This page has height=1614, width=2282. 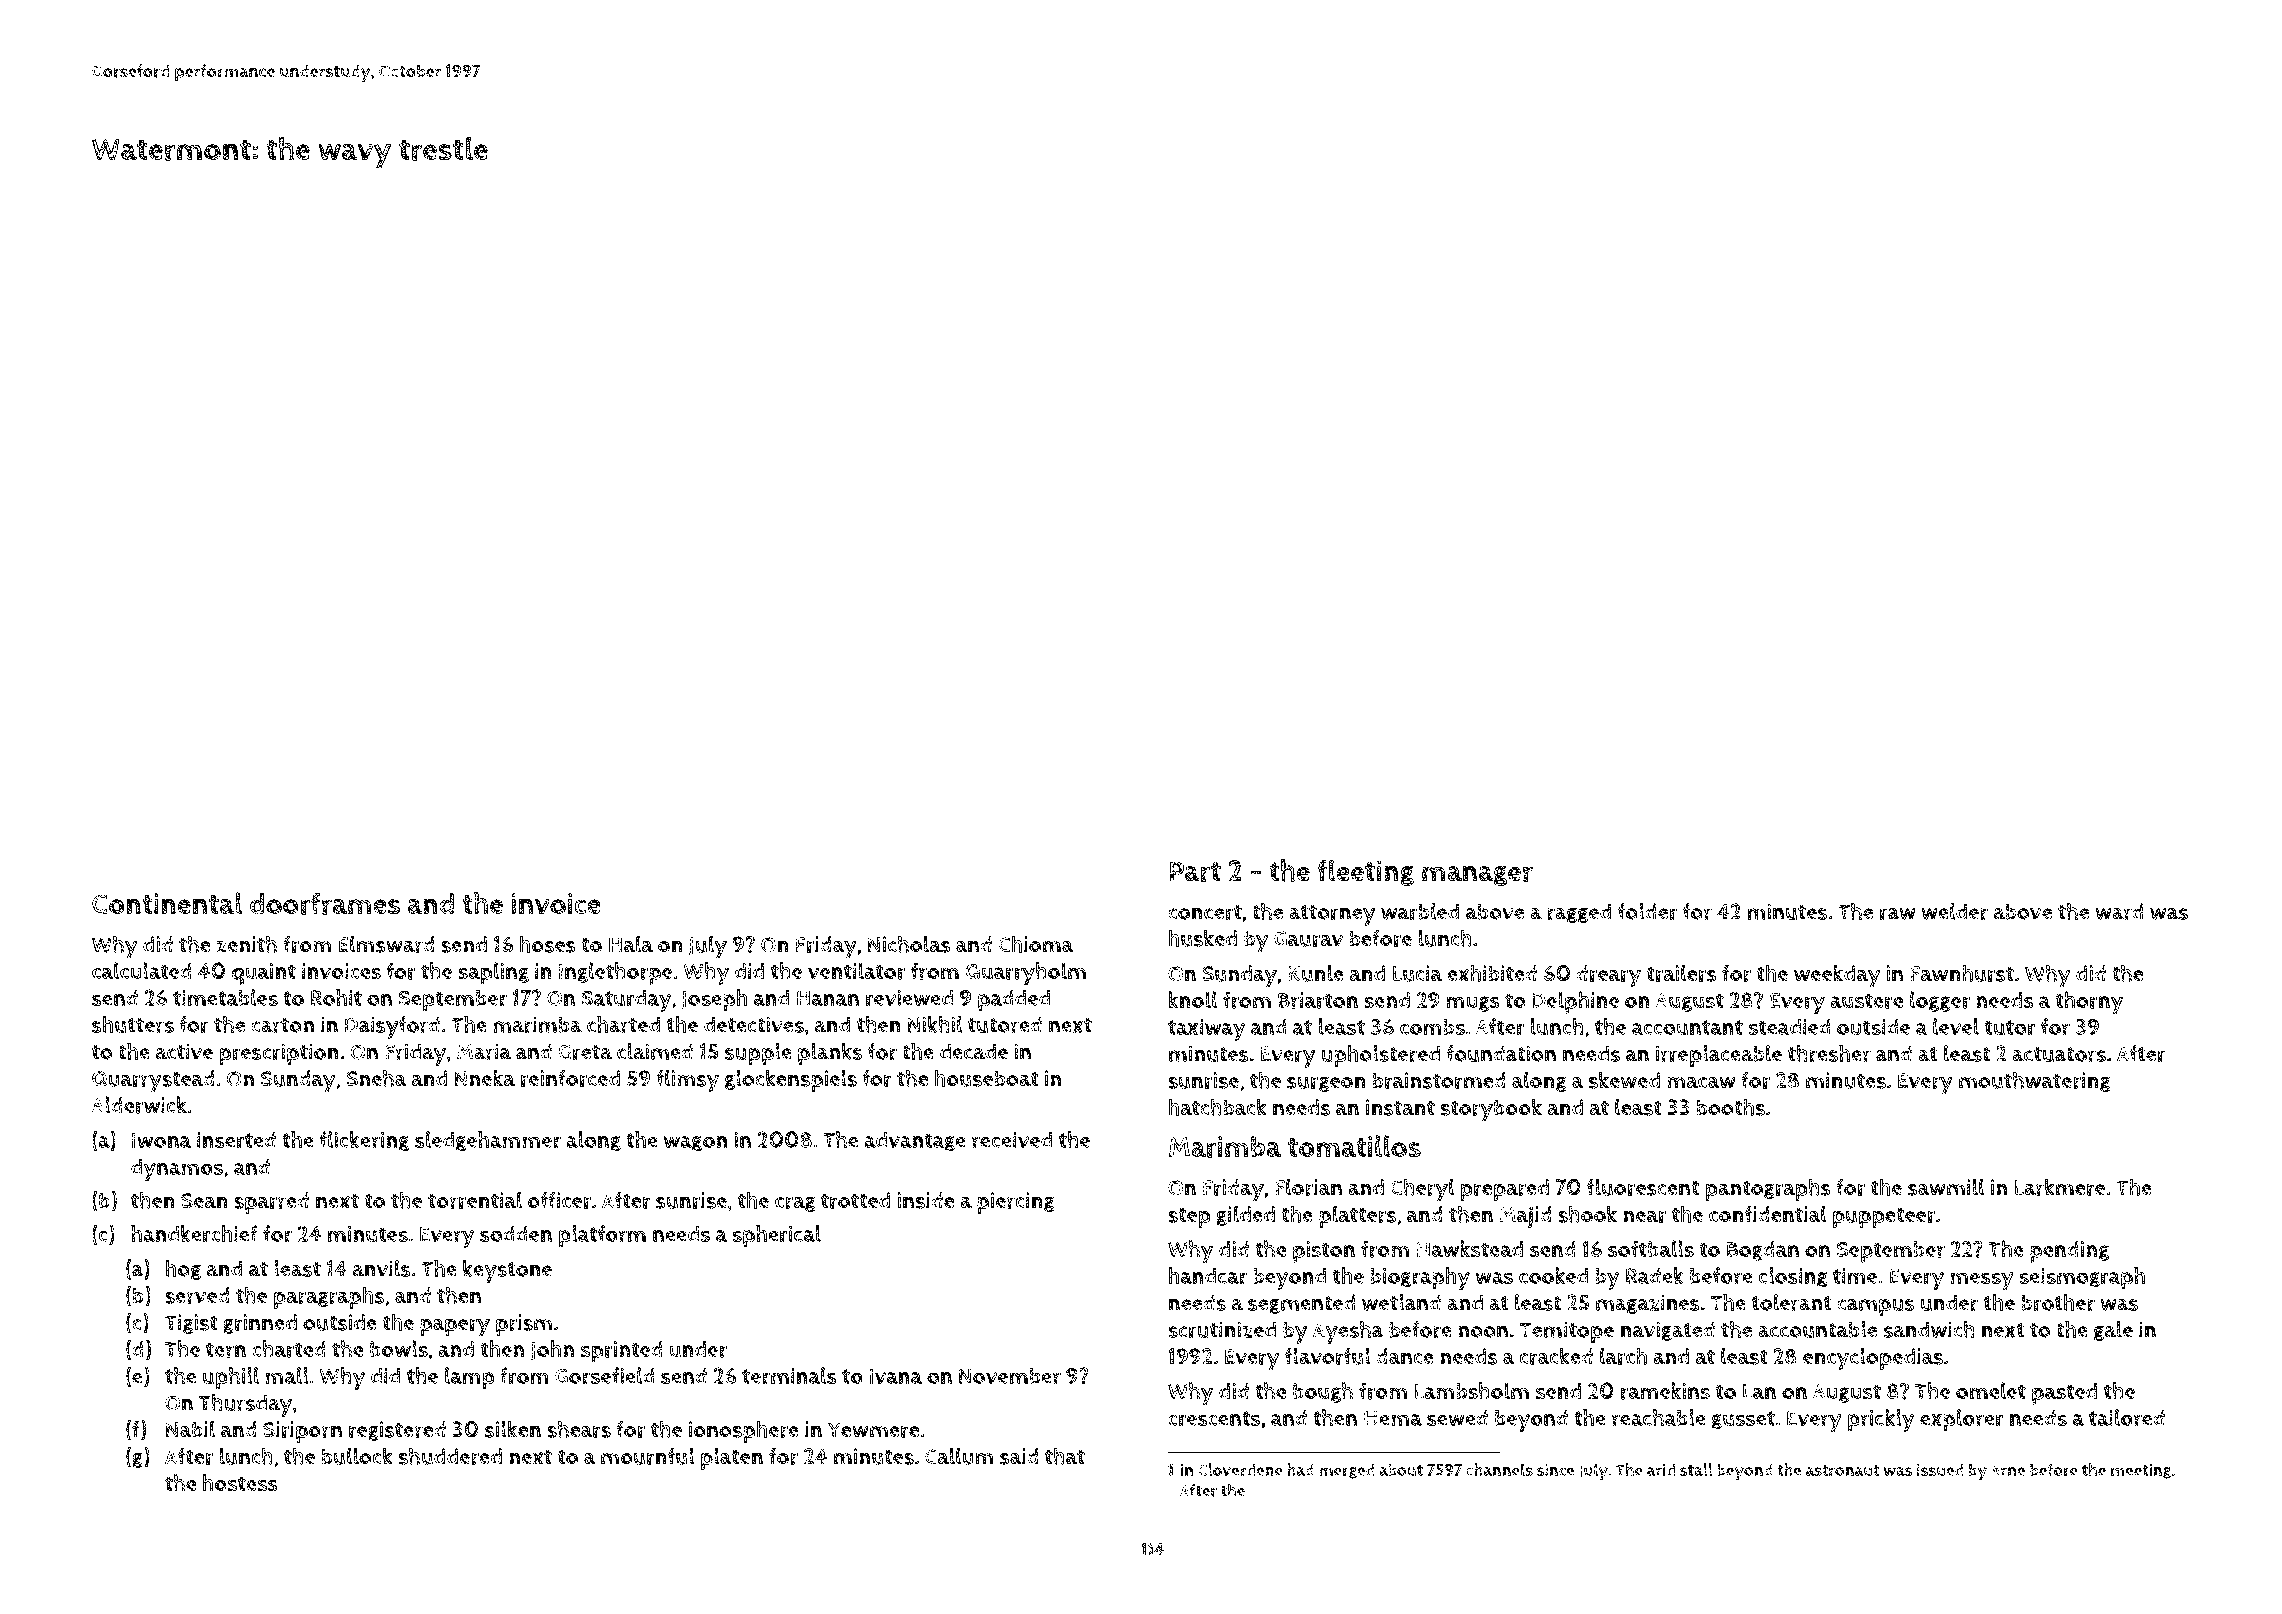 What do you see at coordinates (1365, 872) in the page?
I see `fleeting` at bounding box center [1365, 872].
